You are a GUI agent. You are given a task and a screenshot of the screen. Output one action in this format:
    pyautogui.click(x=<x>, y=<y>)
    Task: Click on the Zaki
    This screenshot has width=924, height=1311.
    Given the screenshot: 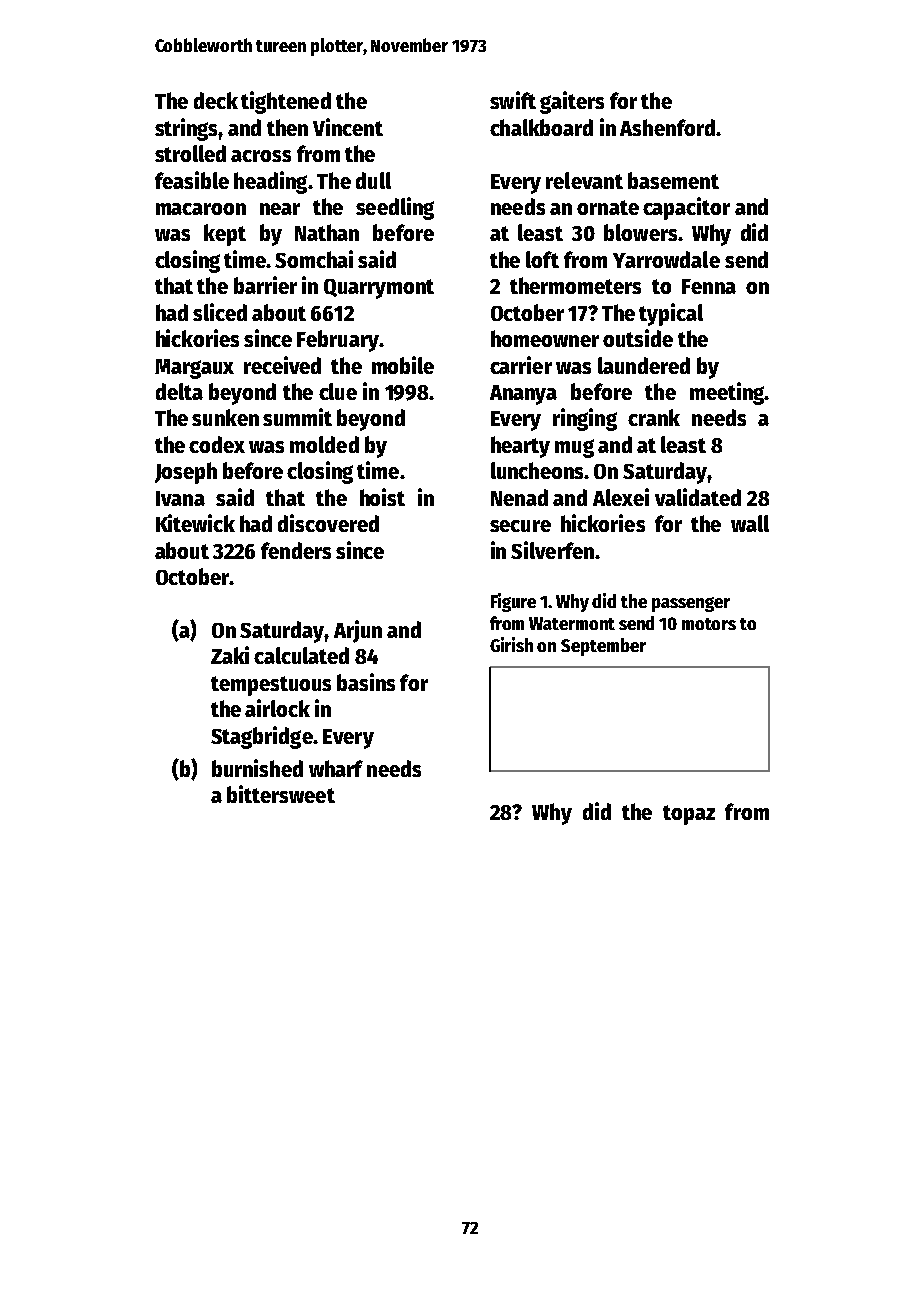 What is the action you would take?
    pyautogui.click(x=230, y=655)
